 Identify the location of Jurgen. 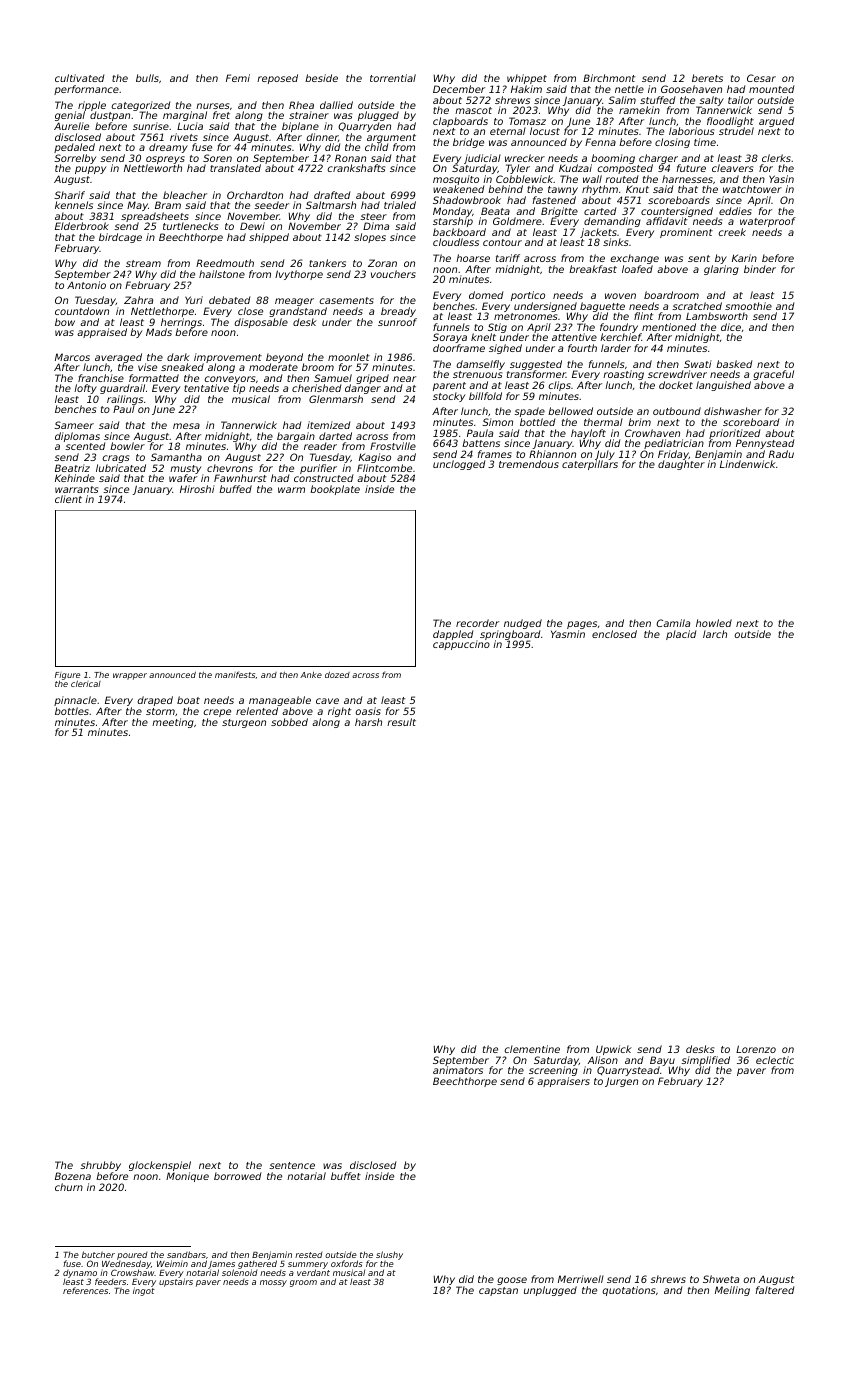
(621, 1082).
